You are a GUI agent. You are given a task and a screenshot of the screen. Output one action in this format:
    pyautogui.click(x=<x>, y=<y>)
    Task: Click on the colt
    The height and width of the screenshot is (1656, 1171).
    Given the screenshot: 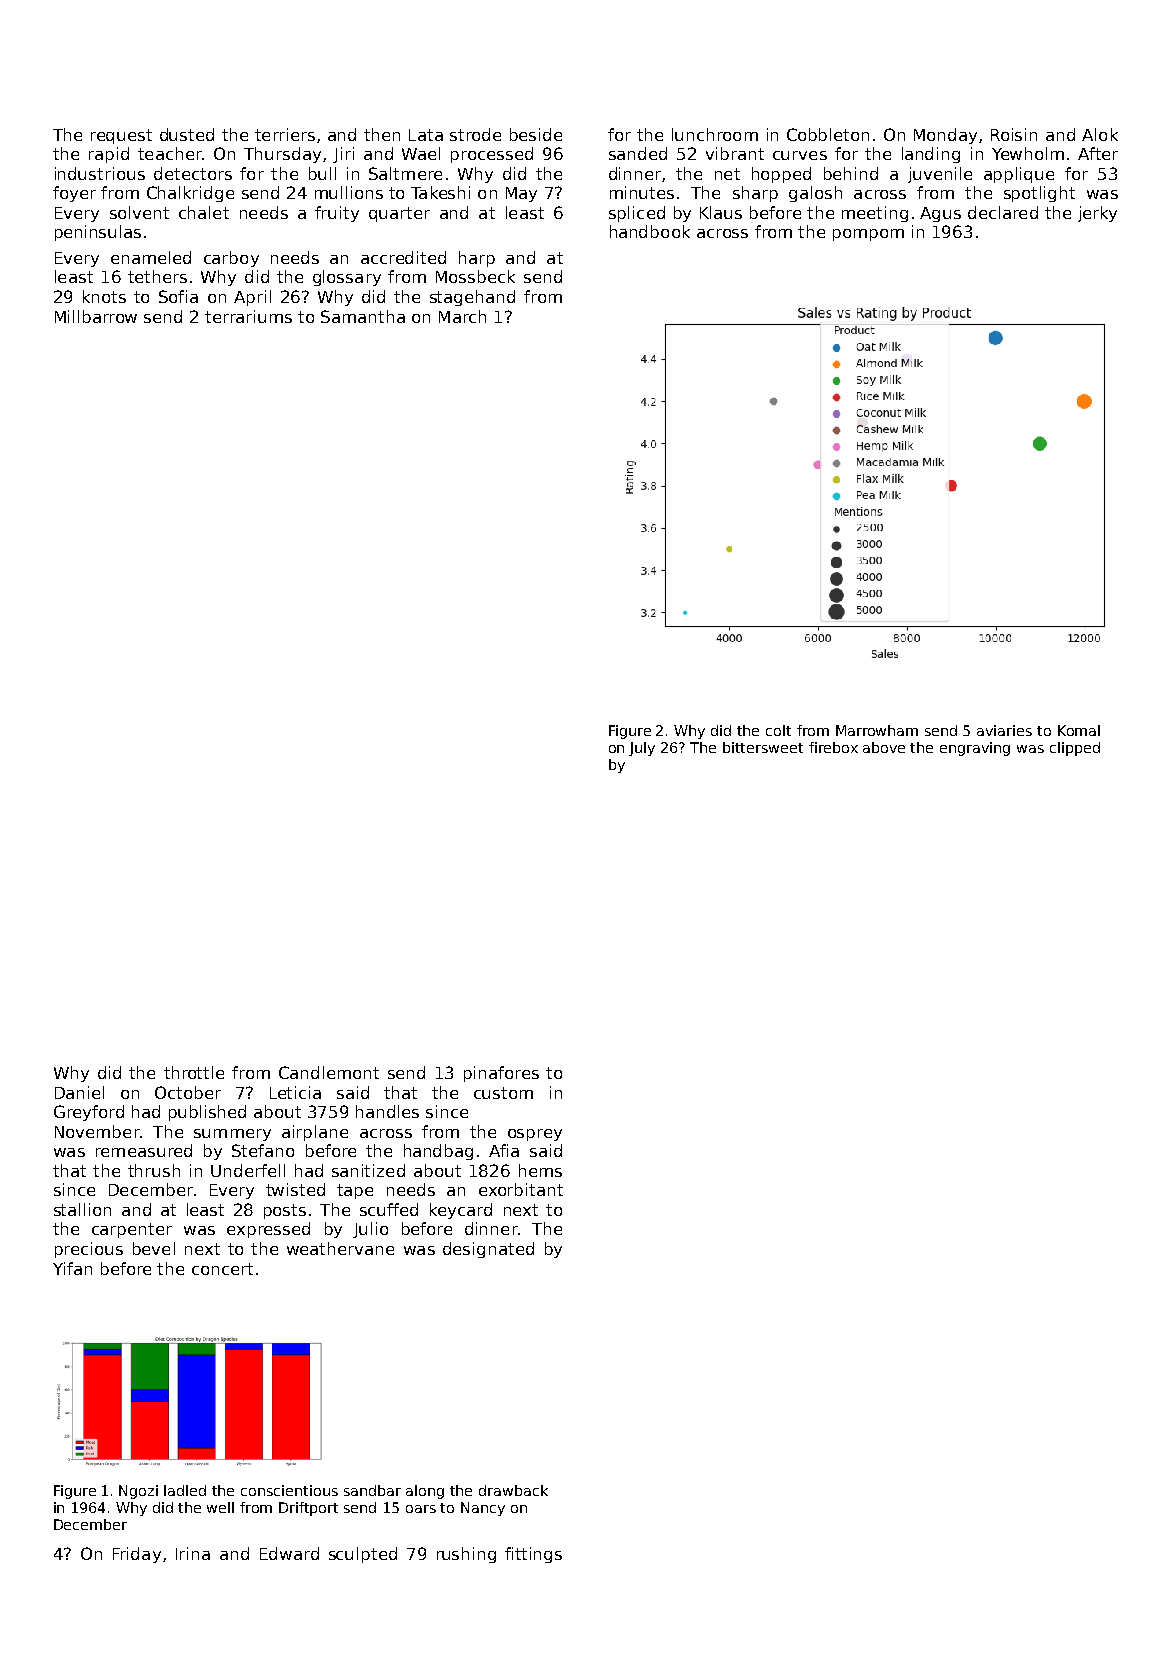 What is the action you would take?
    pyautogui.click(x=778, y=730)
